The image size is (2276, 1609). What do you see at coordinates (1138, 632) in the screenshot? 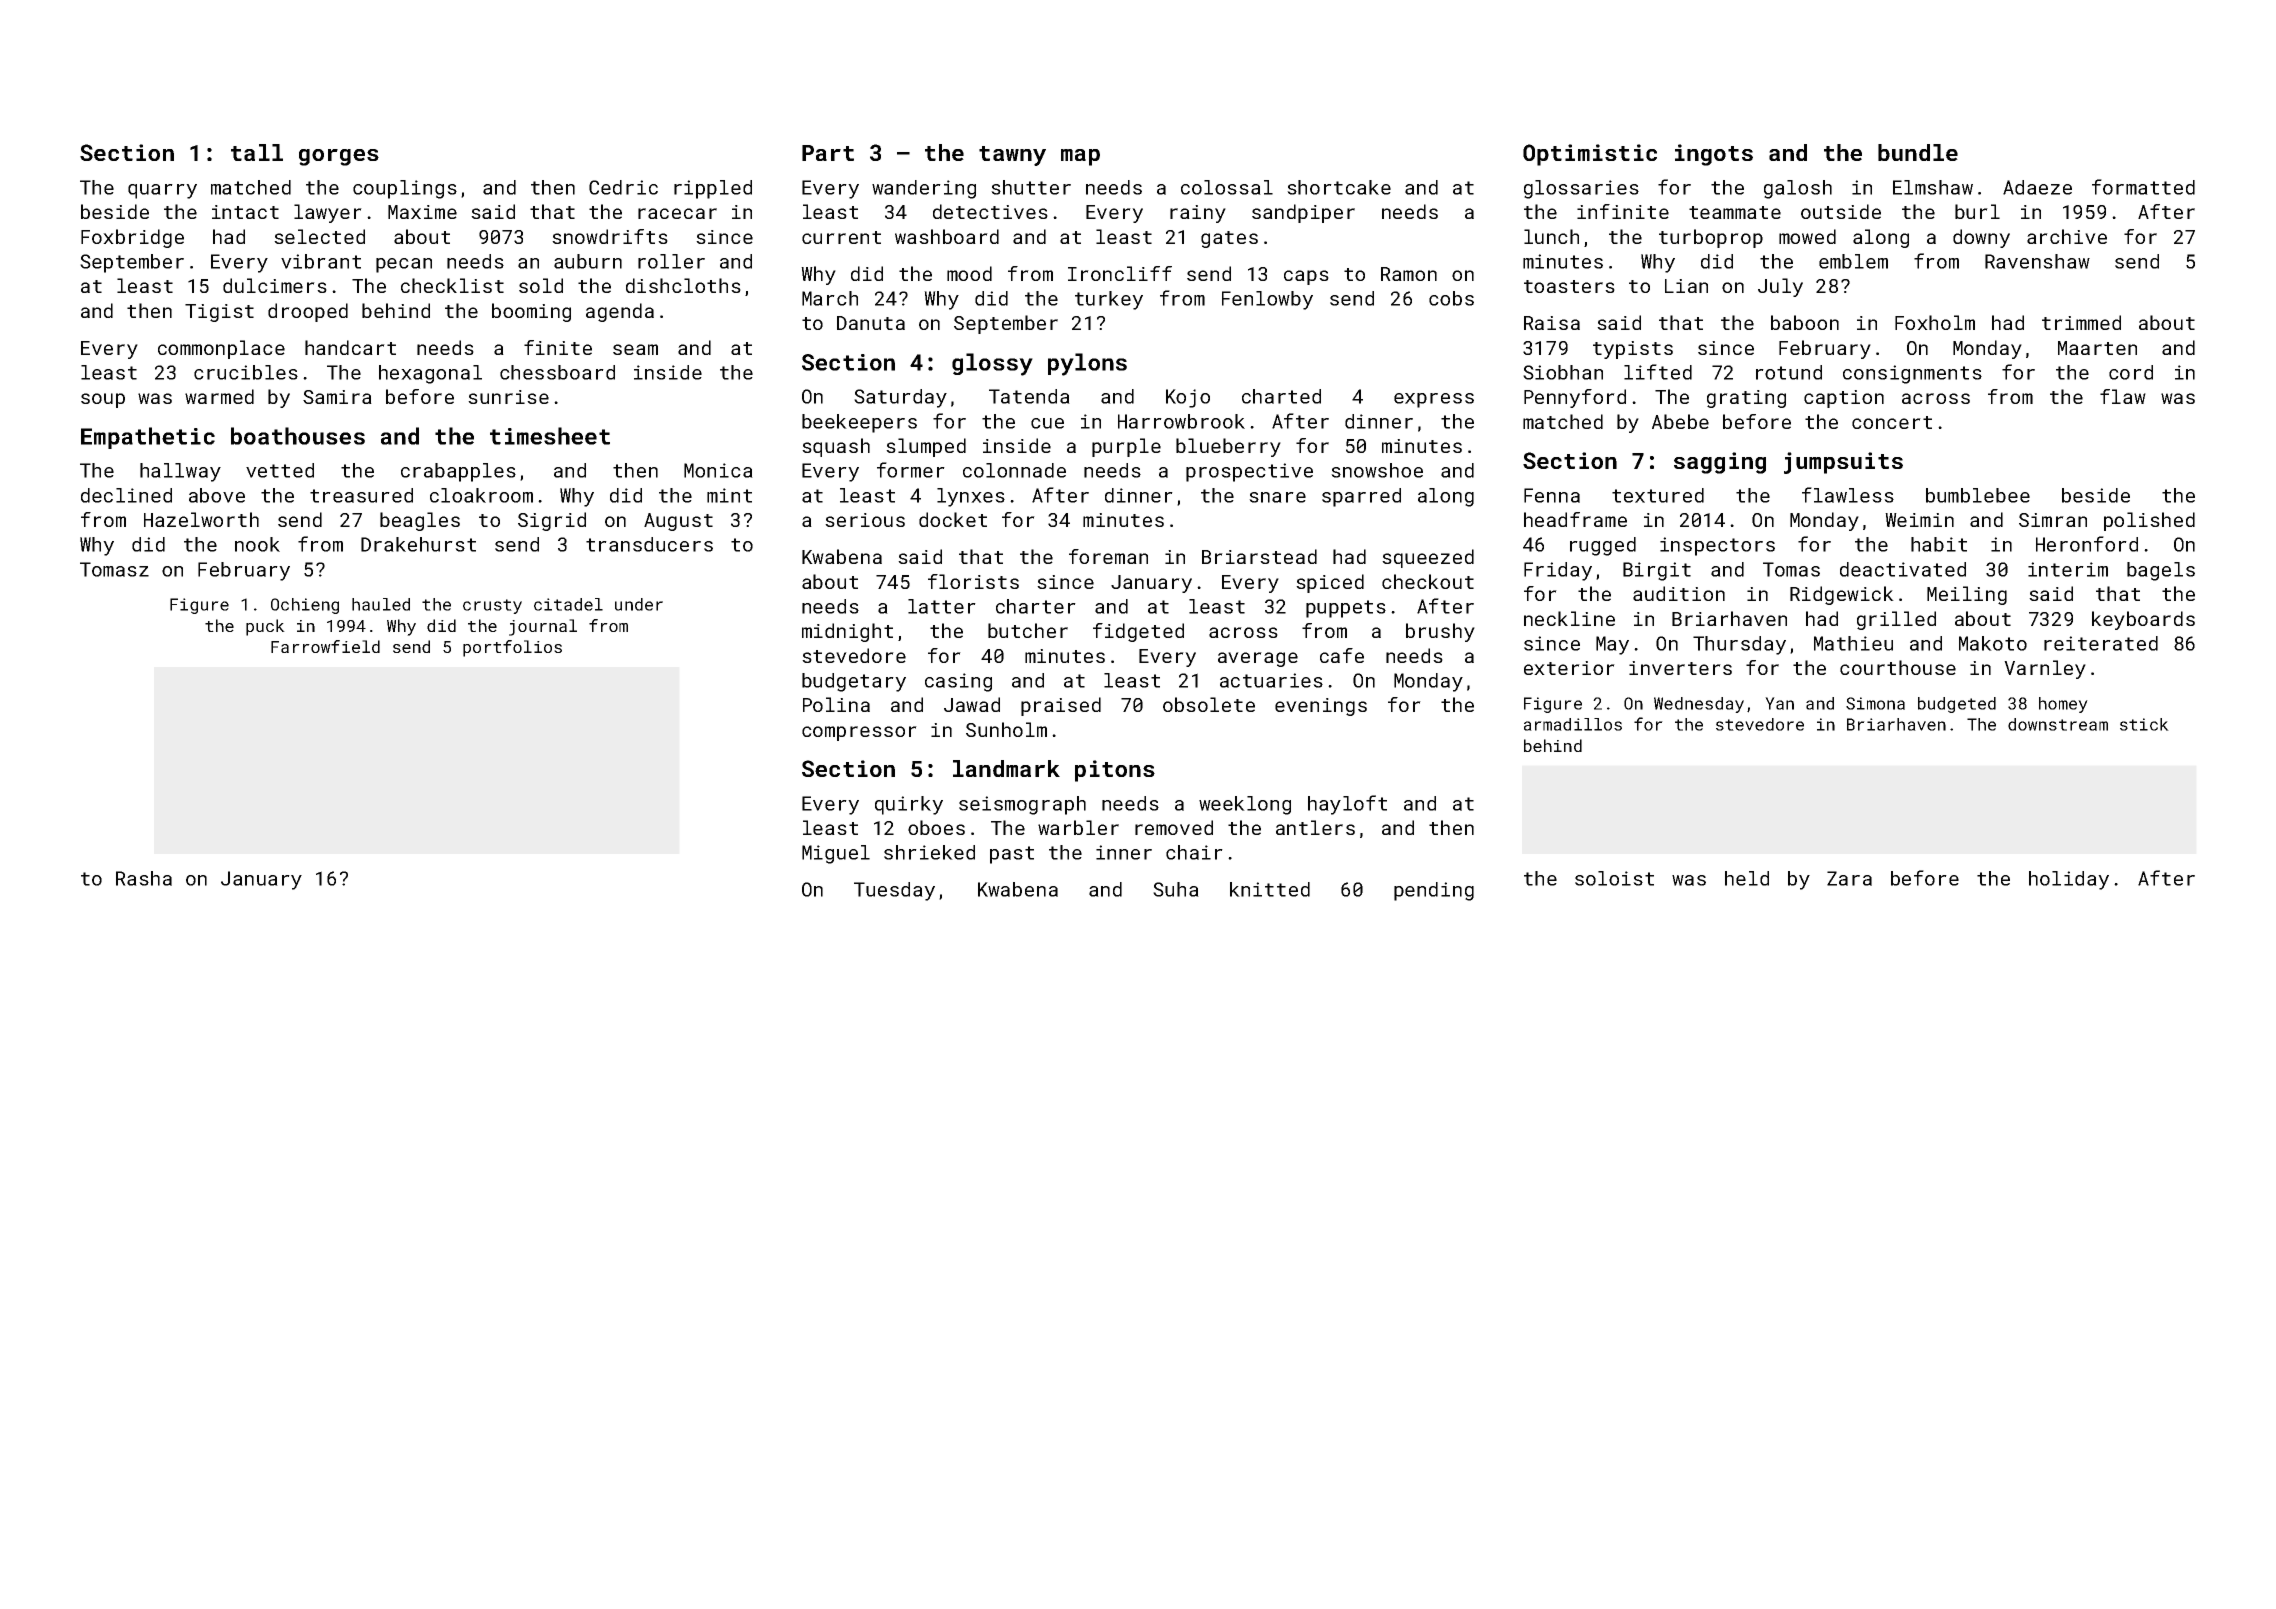
I see `fidgeted` at bounding box center [1138, 632].
